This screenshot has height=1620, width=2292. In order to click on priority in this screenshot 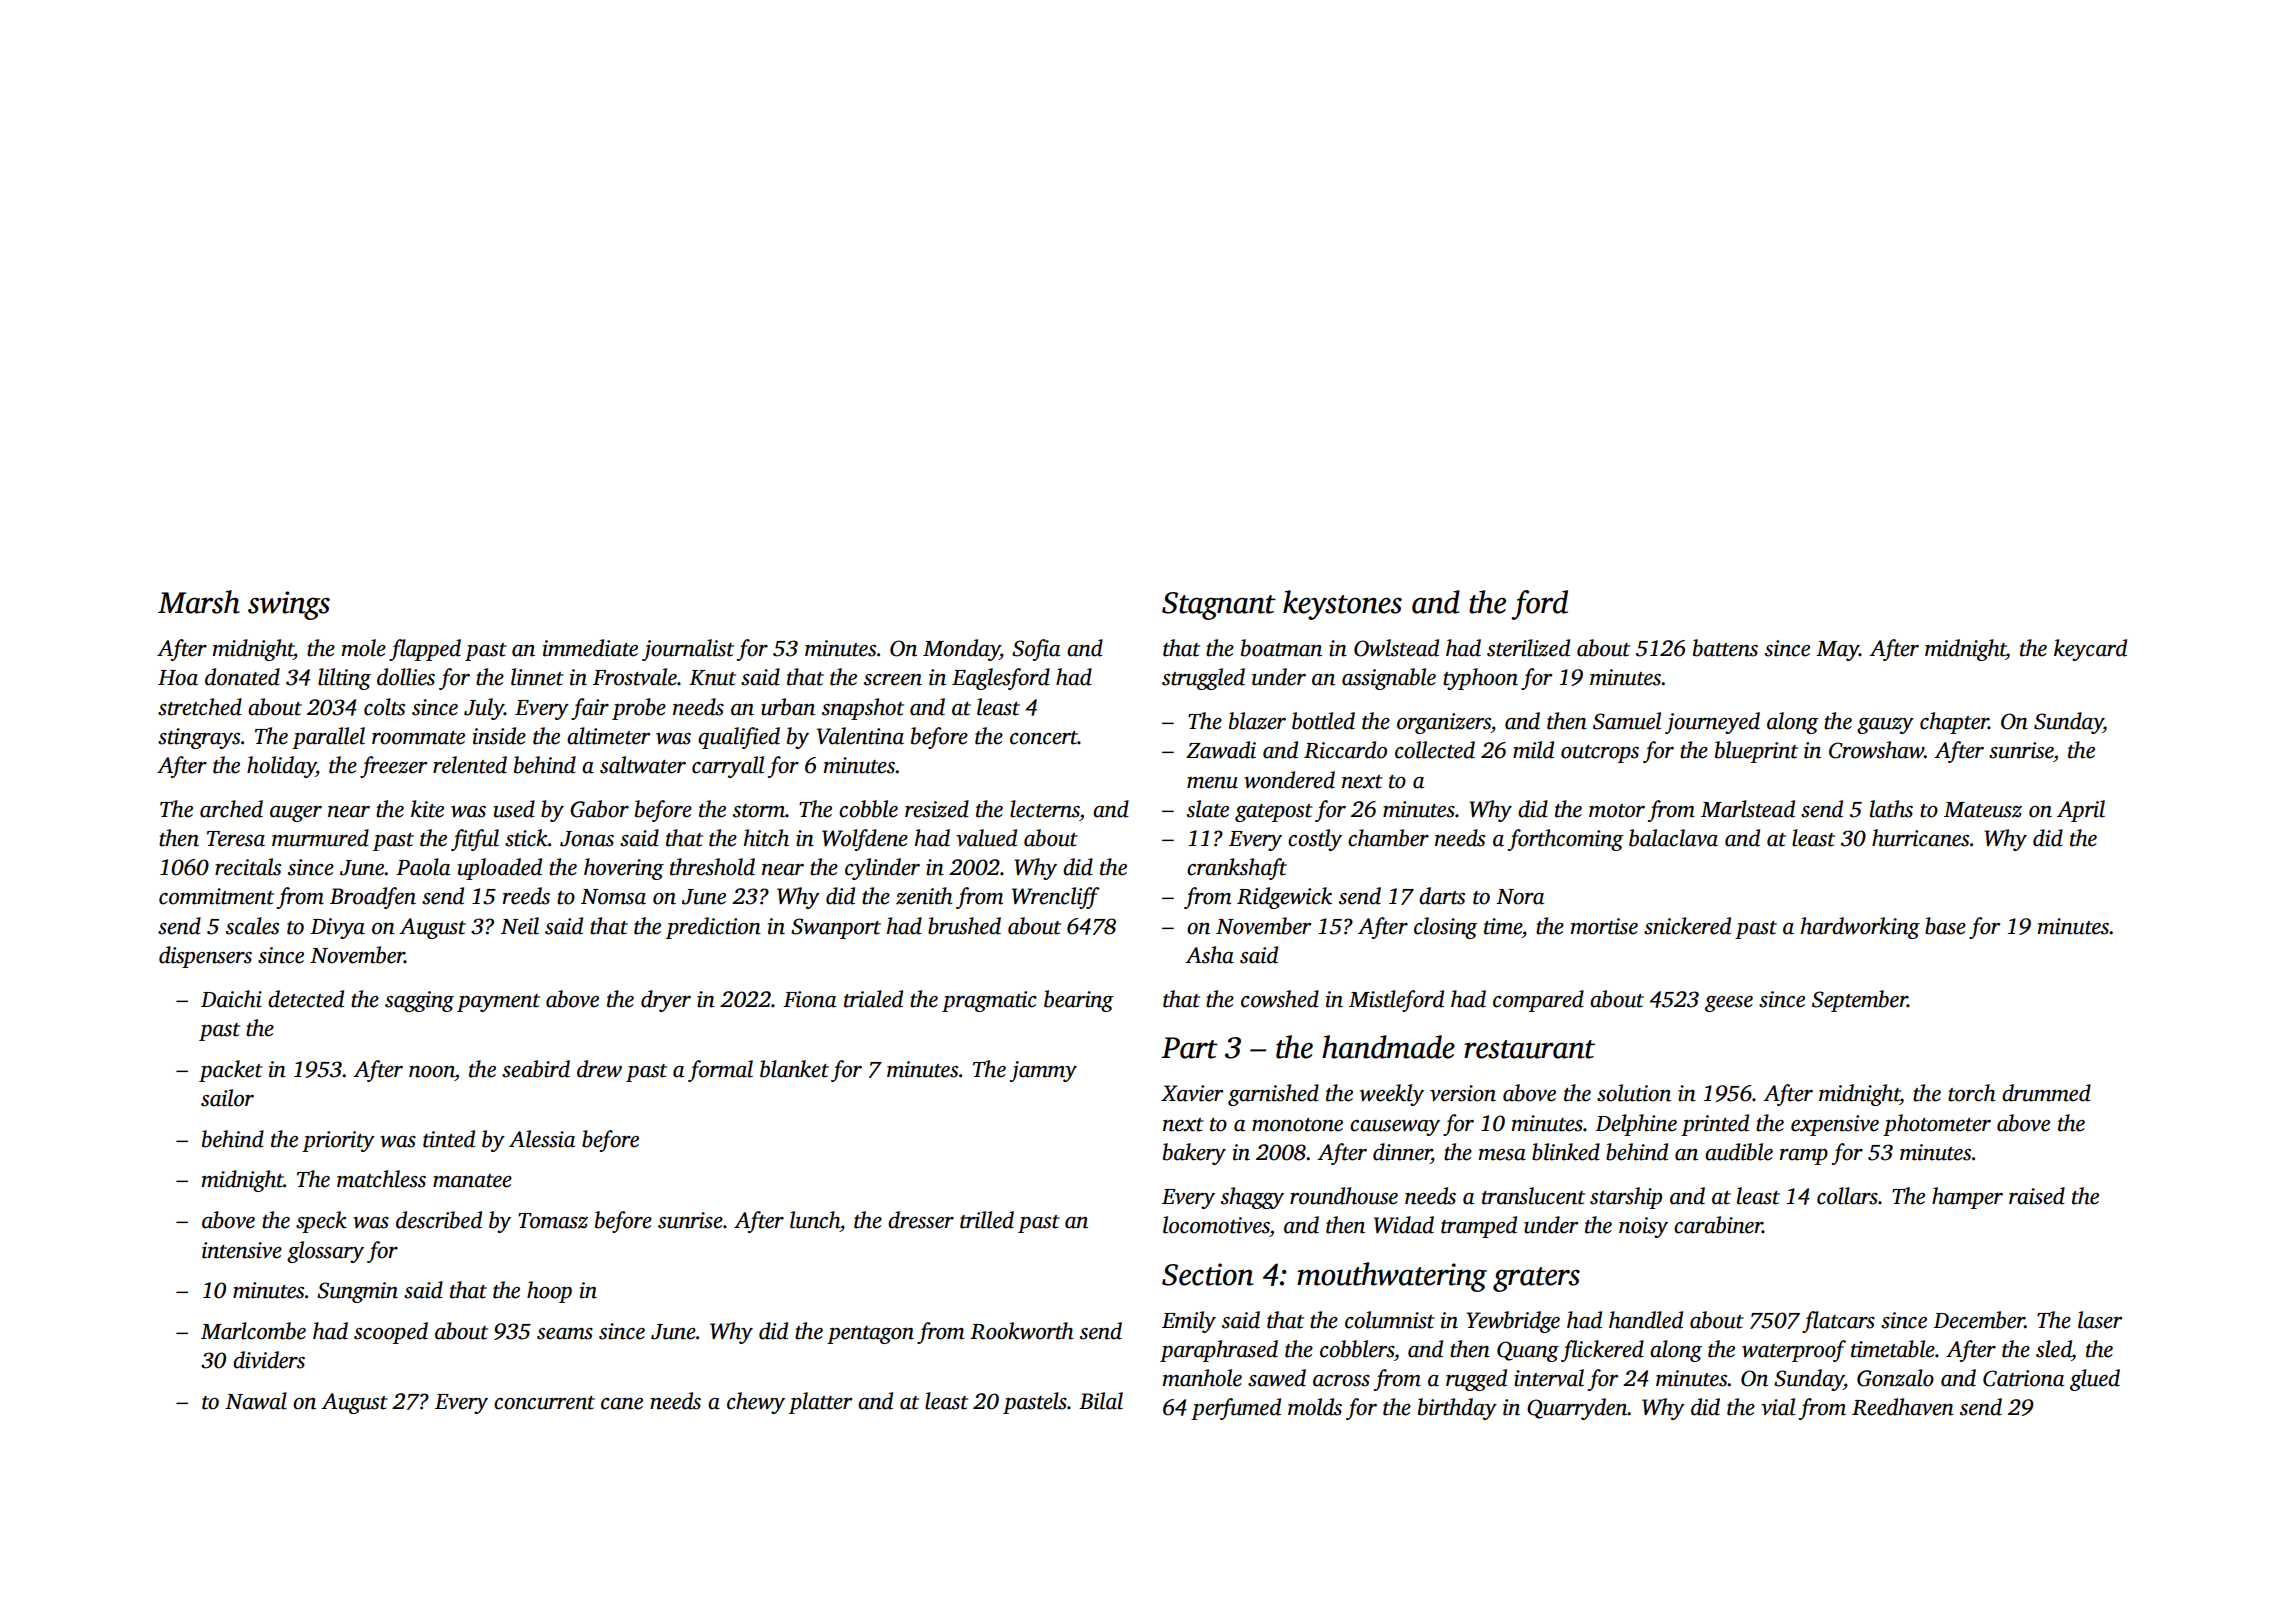, I will do `click(338, 1141)`.
